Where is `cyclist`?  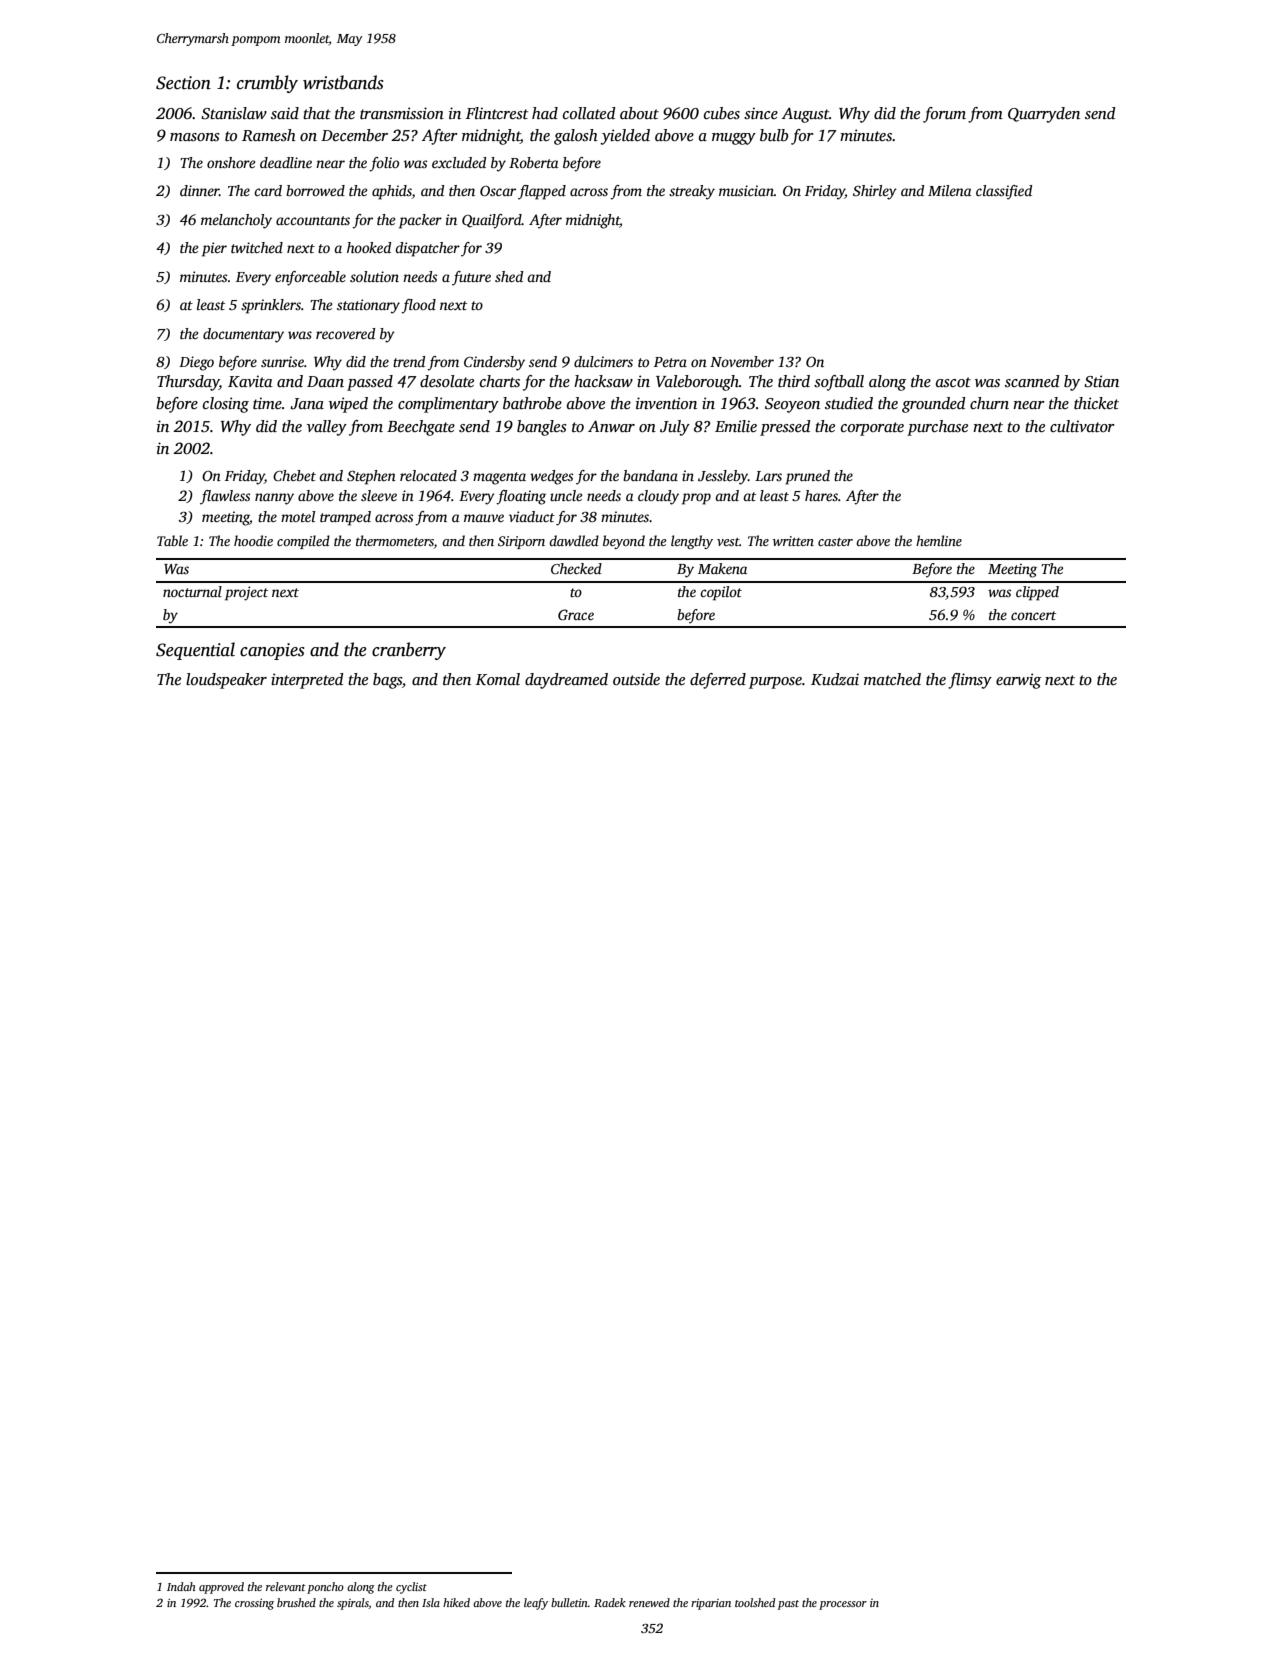 cyclist is located at coordinates (411, 1588).
